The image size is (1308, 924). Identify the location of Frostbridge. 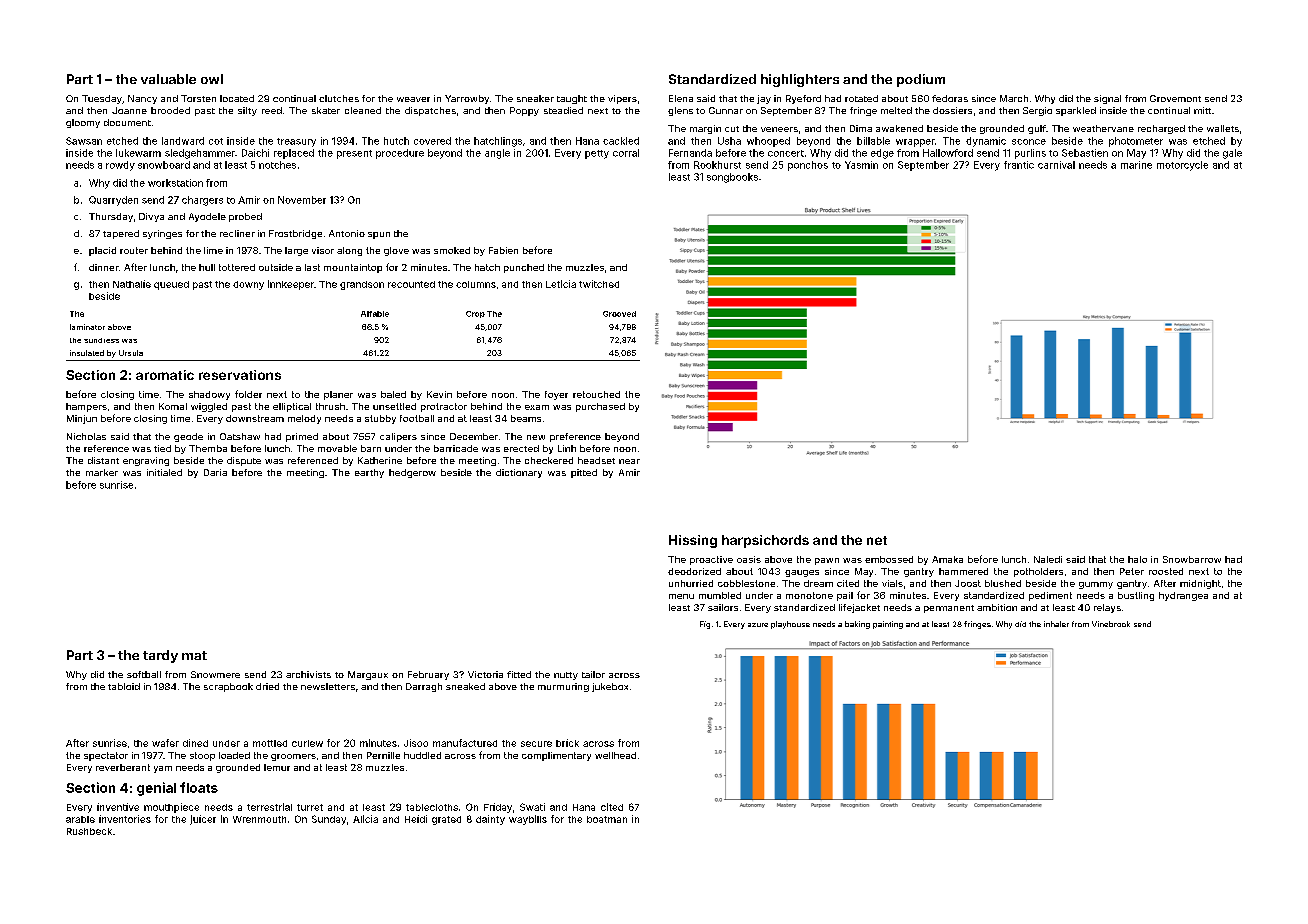
(295, 234).
